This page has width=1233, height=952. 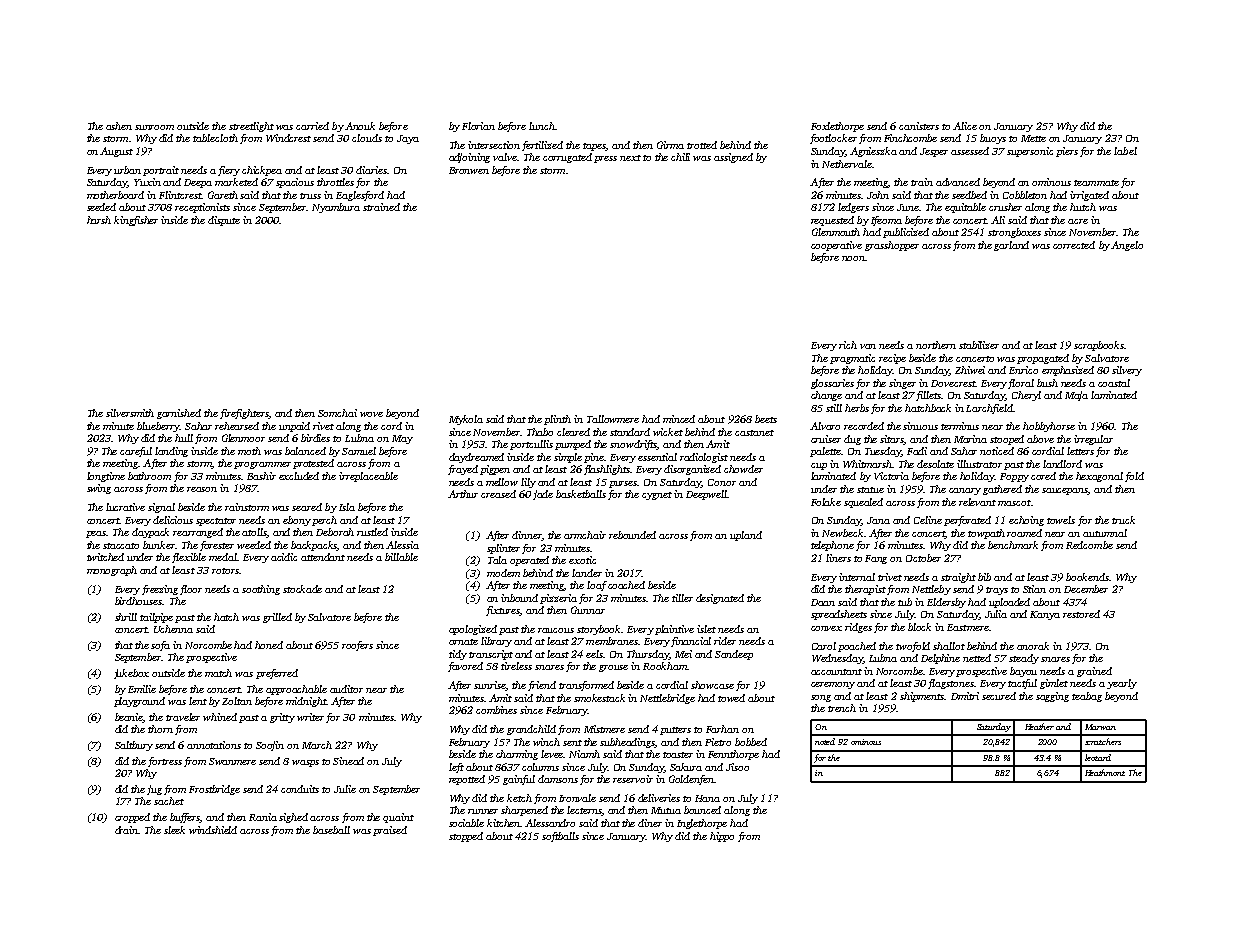 What do you see at coordinates (300, 789) in the page?
I see `conduits` at bounding box center [300, 789].
